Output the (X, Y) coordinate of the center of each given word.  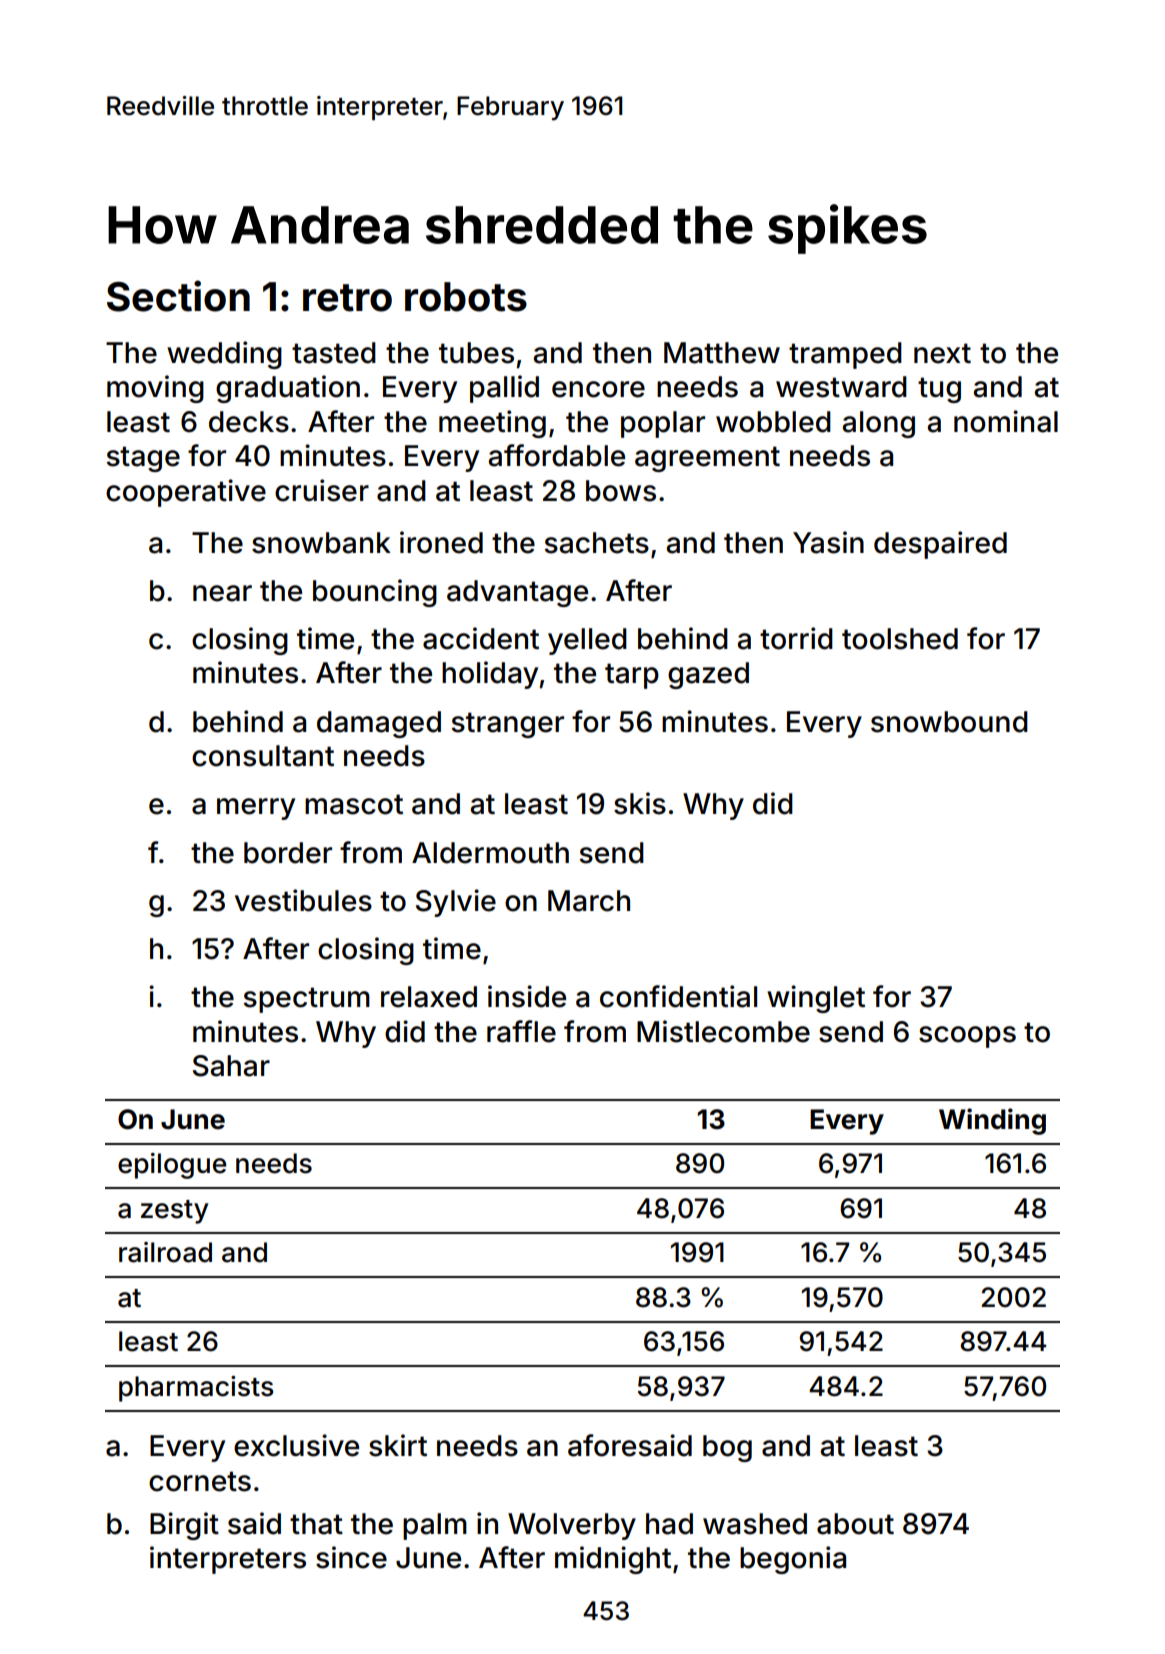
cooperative (186, 493)
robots (466, 297)
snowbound (949, 722)
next (942, 353)
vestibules (303, 900)
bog (727, 1448)
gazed (708, 675)
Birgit (184, 1526)
